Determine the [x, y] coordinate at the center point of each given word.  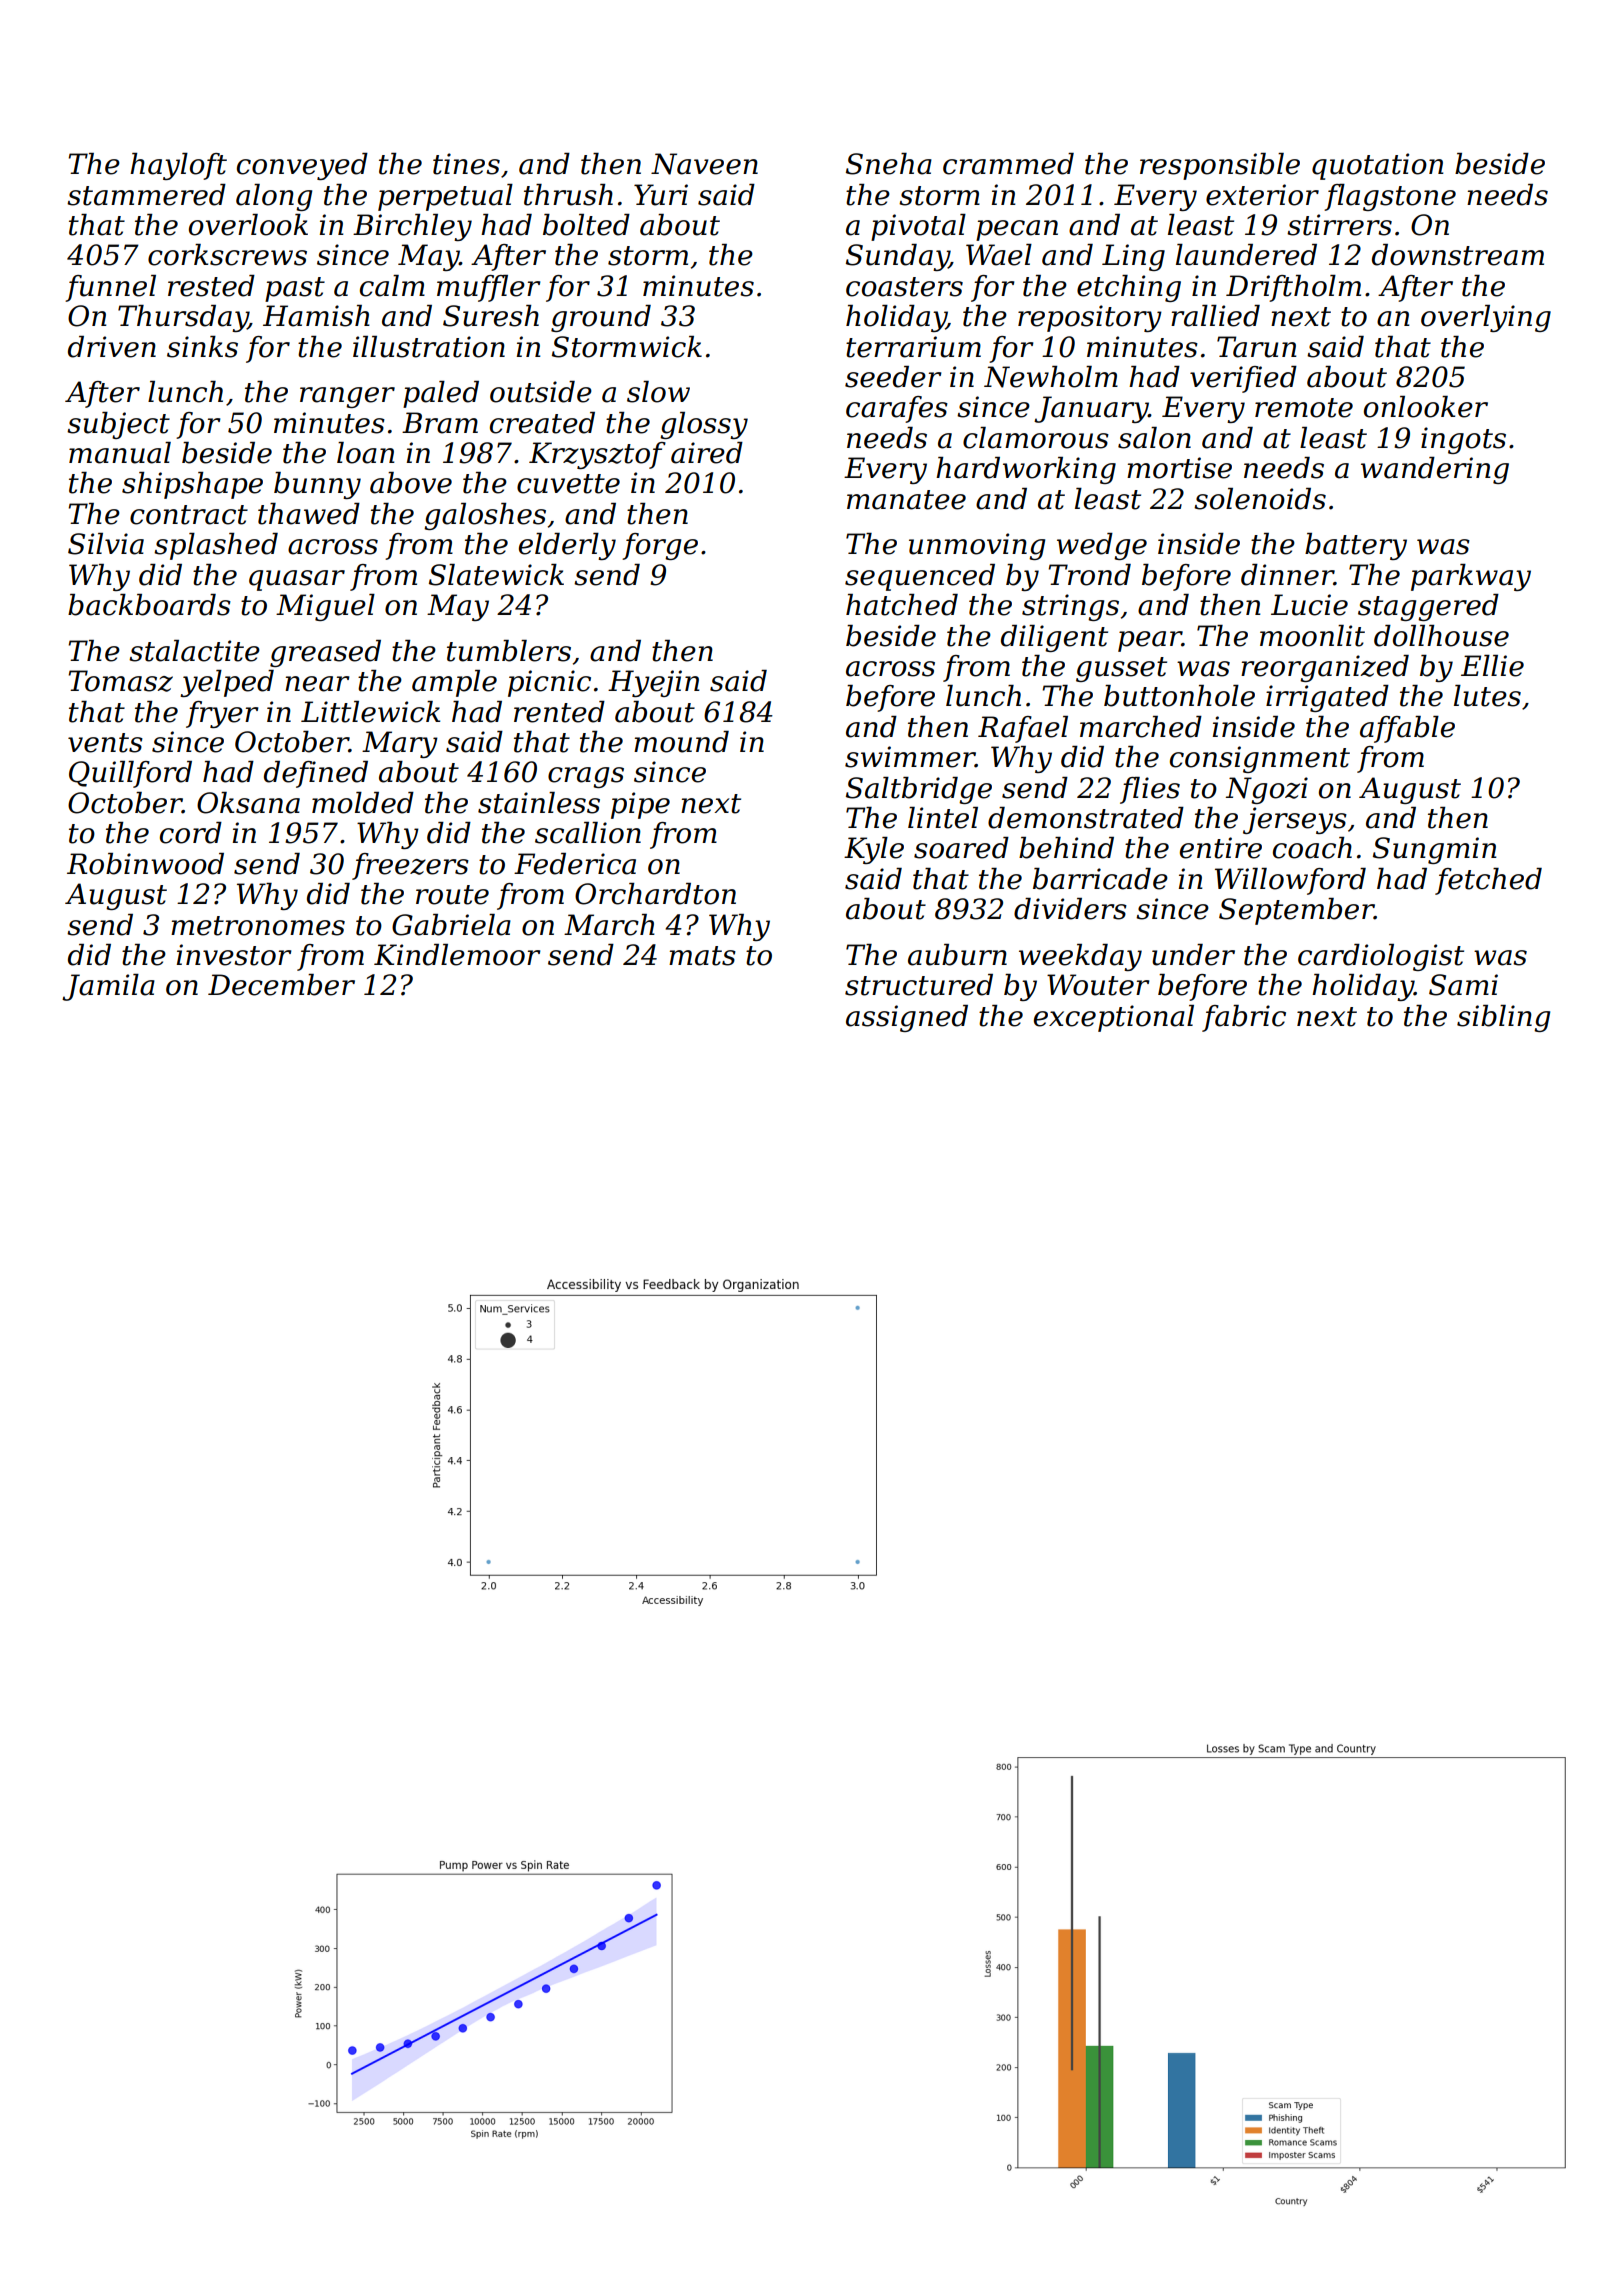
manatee [906, 500]
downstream [1458, 255]
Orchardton [655, 894]
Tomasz [121, 681]
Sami [1463, 985]
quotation [1378, 166]
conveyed [302, 166]
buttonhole [1179, 696]
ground [601, 318]
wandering [1435, 470]
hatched [902, 605]
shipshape [192, 485]
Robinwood [145, 864]
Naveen [704, 164]
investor [234, 955]
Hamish [316, 316]
